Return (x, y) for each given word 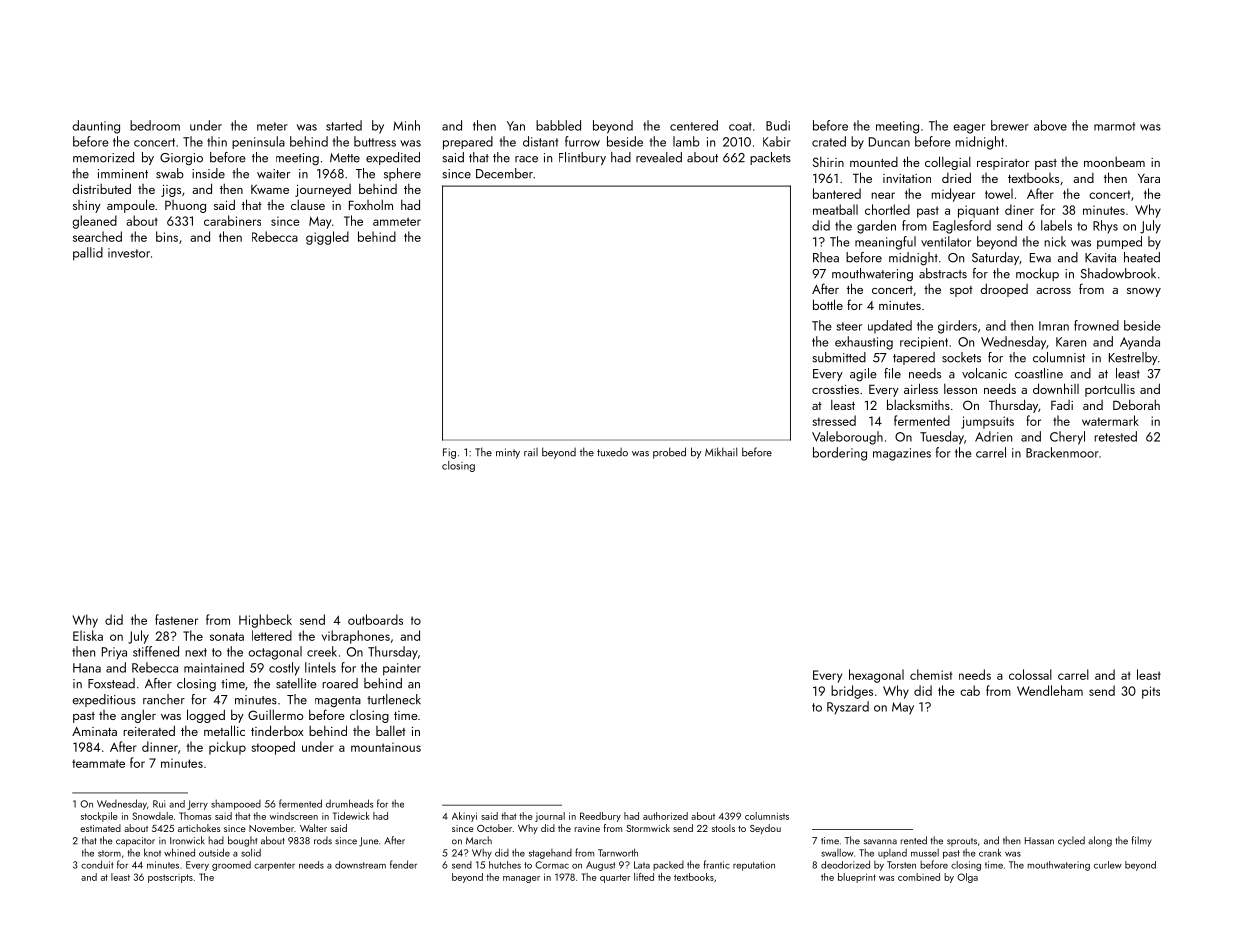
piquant (978, 211)
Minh (406, 125)
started (344, 125)
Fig (449, 453)
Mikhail (721, 452)
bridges (852, 692)
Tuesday (942, 438)
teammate (98, 763)
